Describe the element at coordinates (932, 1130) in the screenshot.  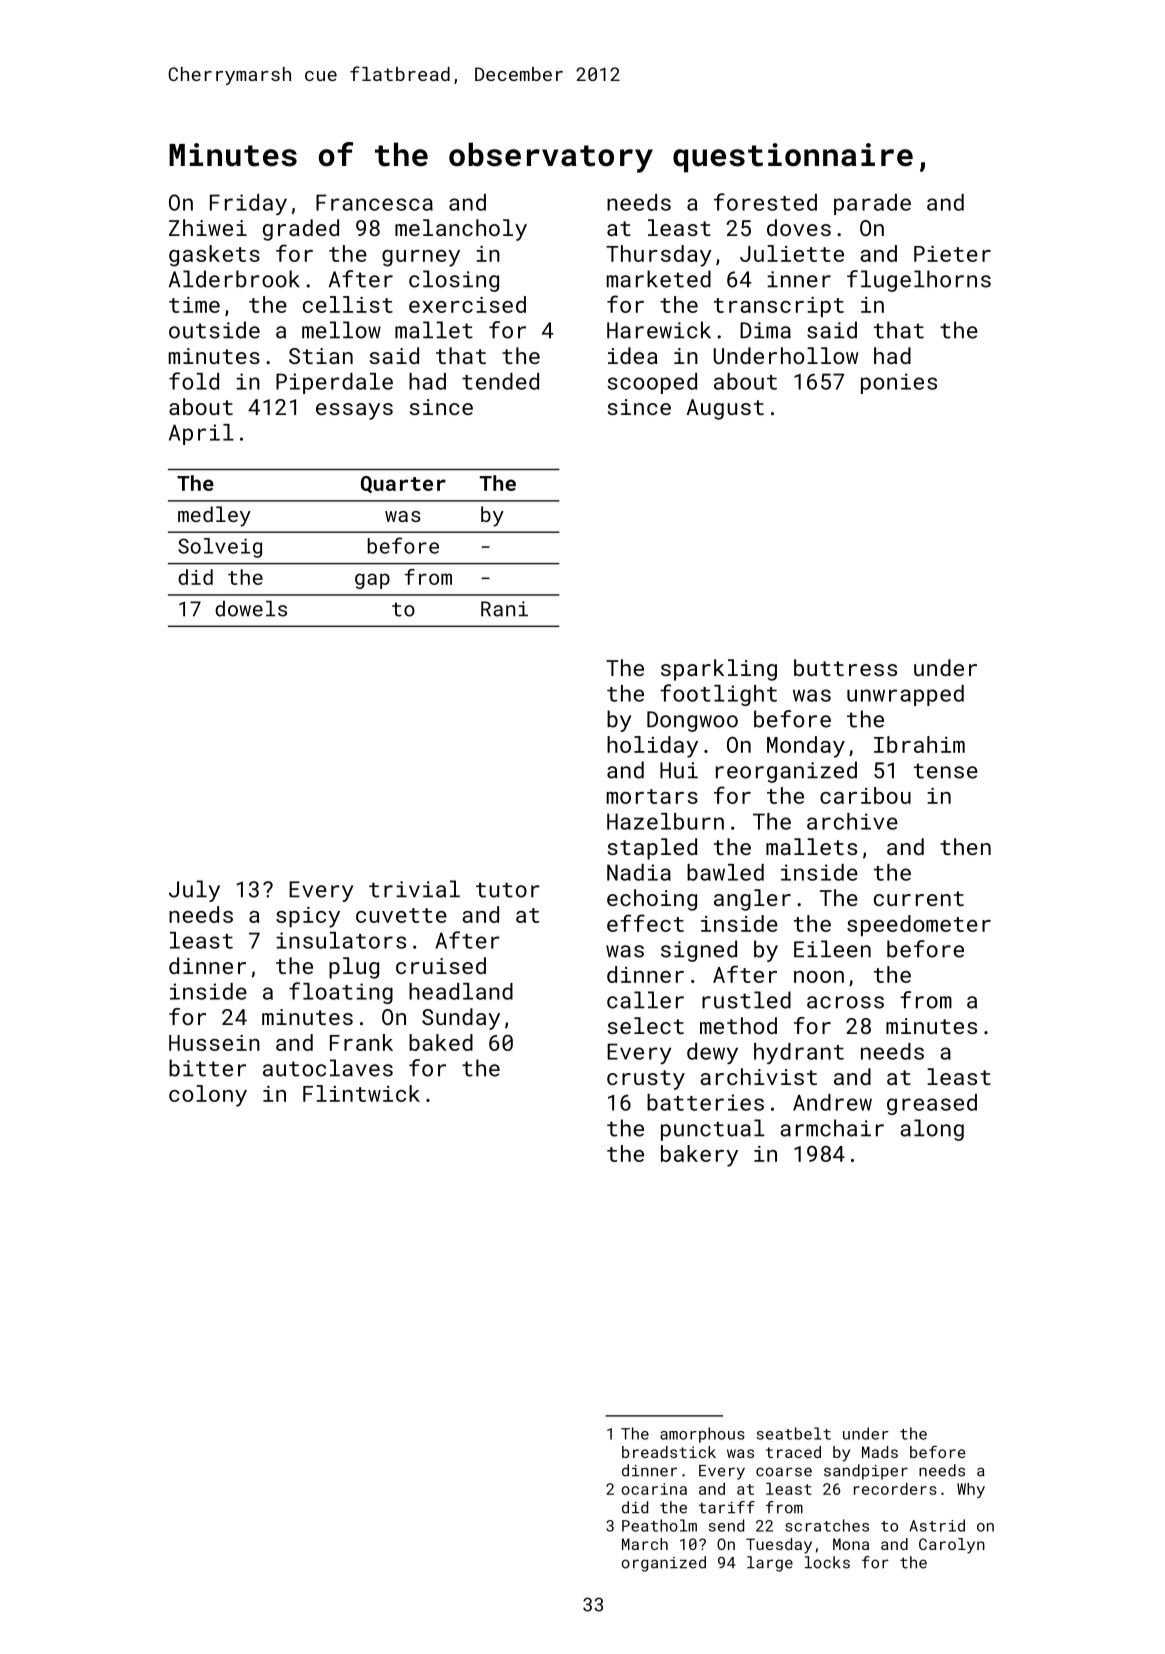
I see `along` at that location.
